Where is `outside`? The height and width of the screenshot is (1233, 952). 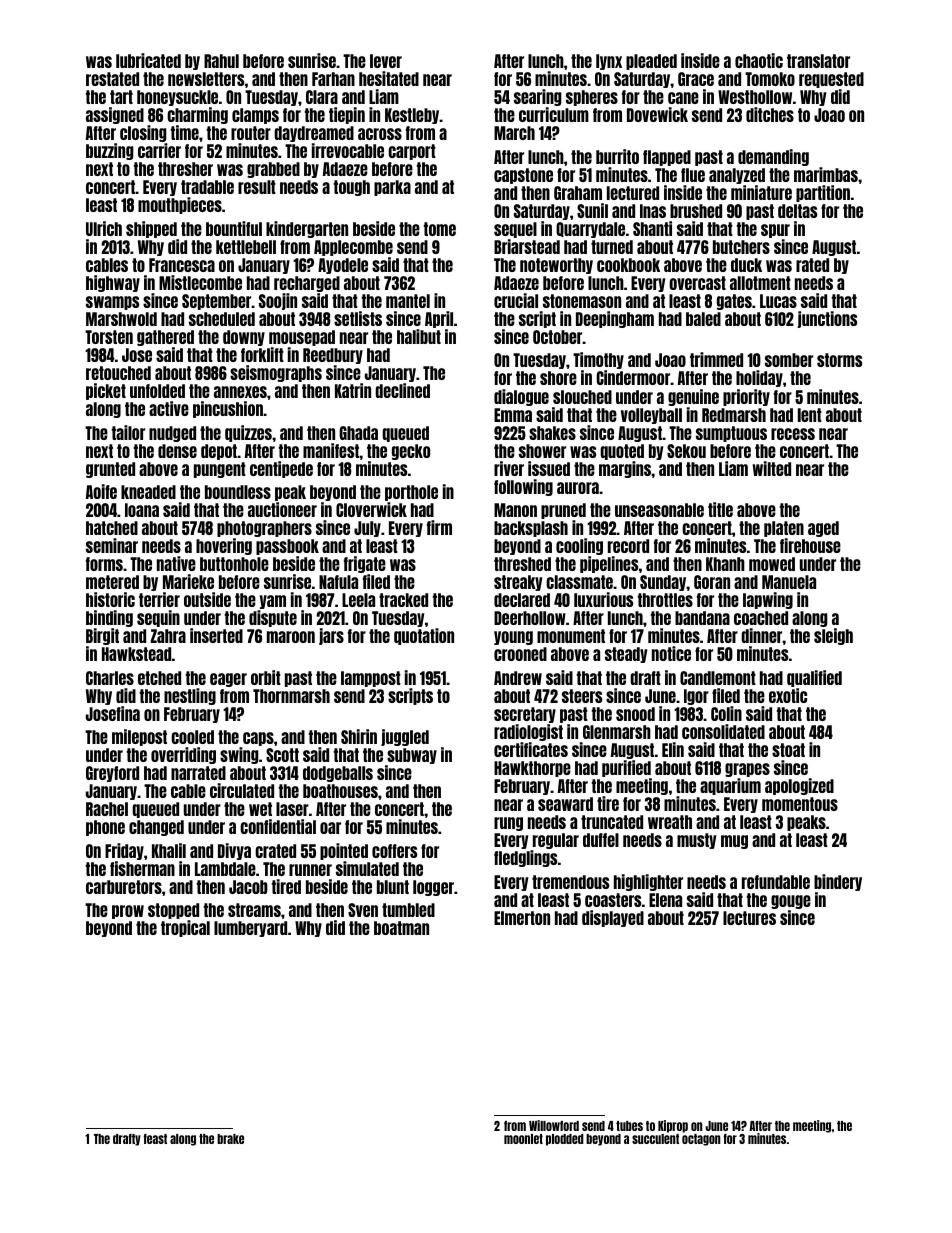 outside is located at coordinates (207, 599).
